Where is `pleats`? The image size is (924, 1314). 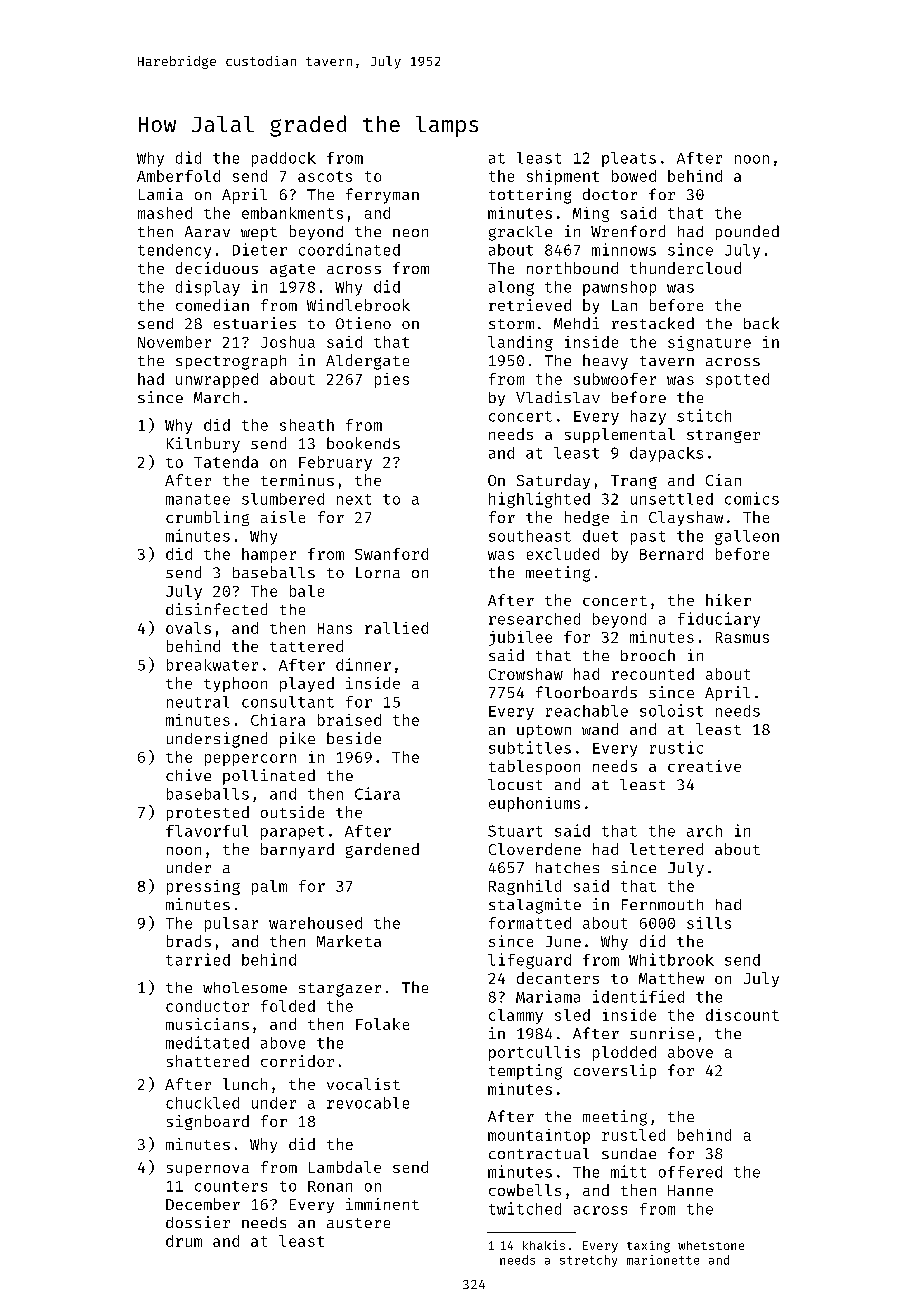
pleats is located at coordinates (629, 159).
